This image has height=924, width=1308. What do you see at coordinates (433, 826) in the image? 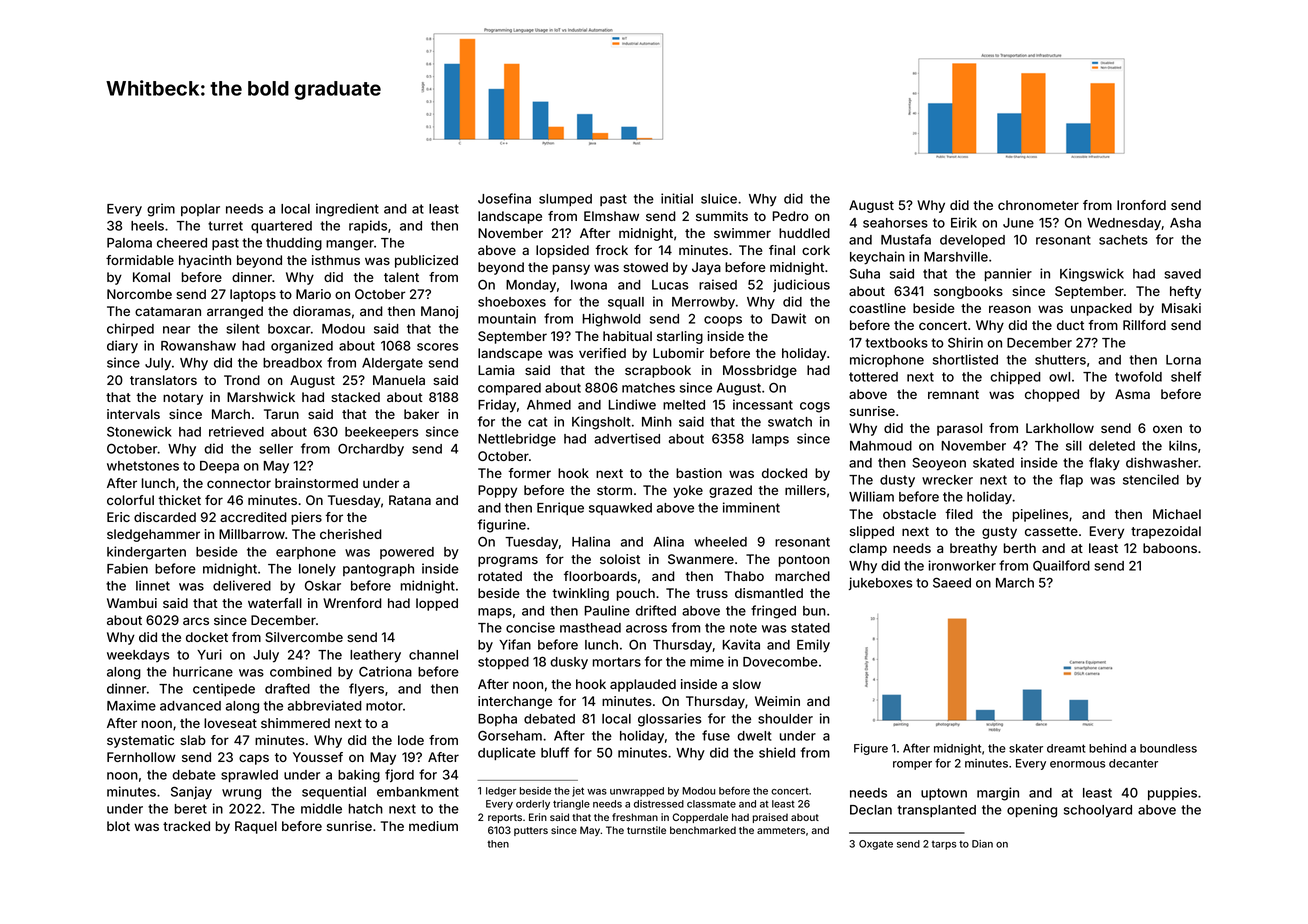
I see `medium` at bounding box center [433, 826].
